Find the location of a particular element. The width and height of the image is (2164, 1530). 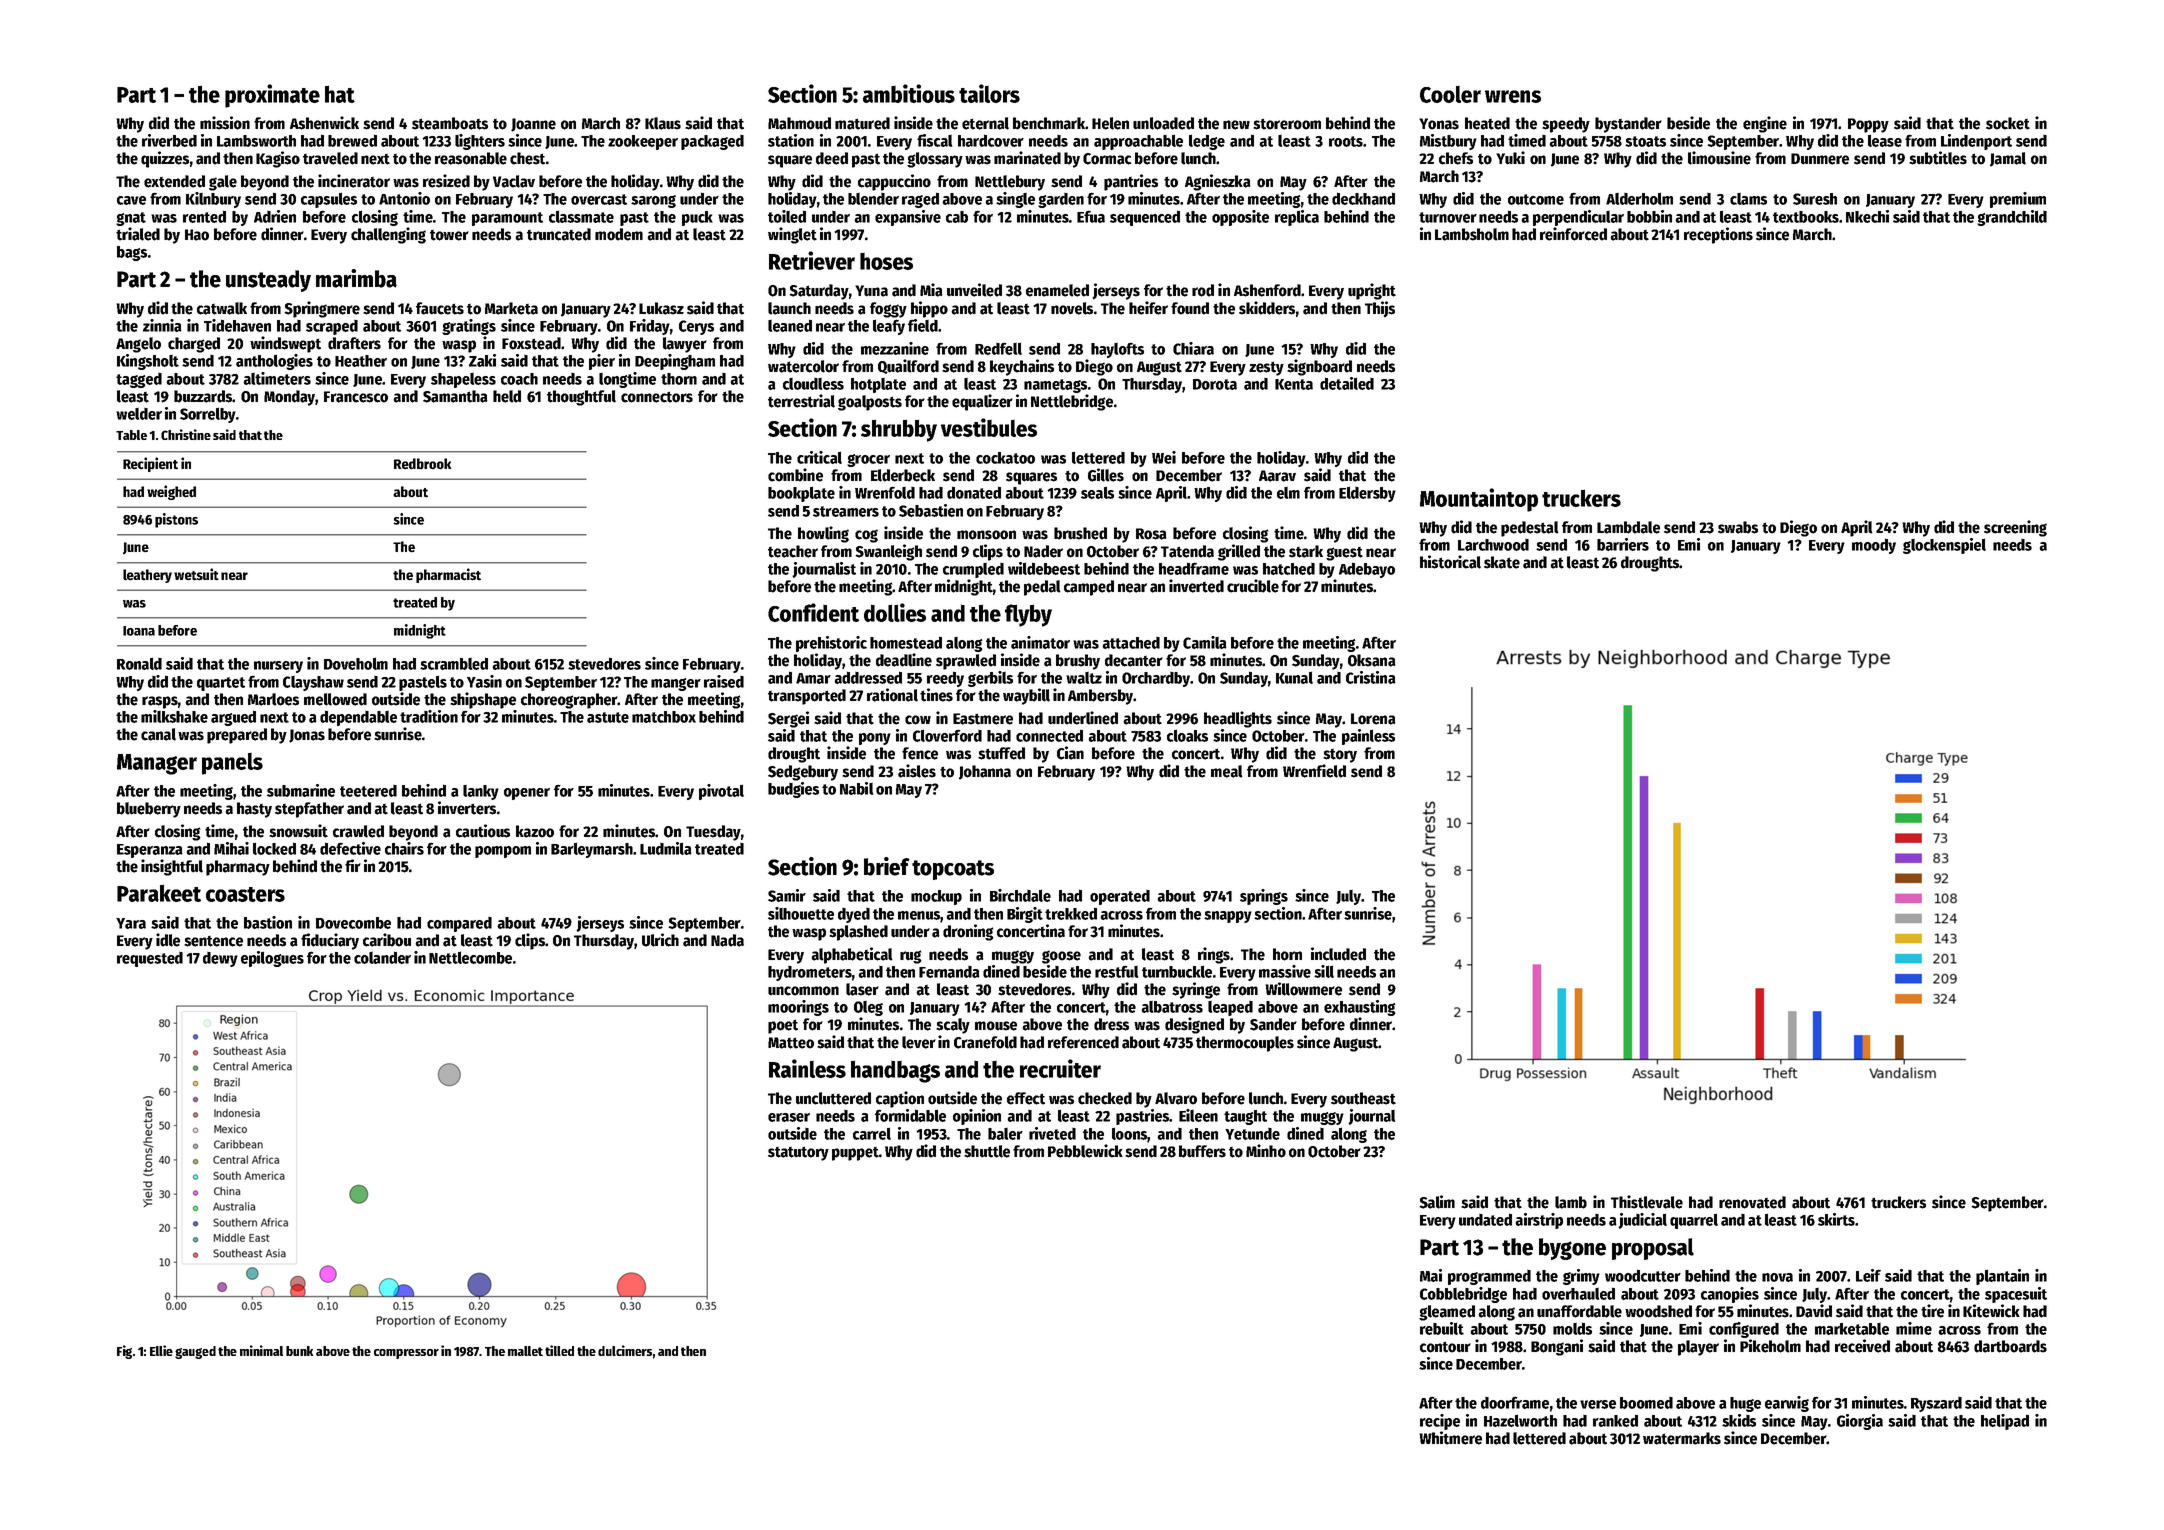

glockenspiel is located at coordinates (1944, 546).
